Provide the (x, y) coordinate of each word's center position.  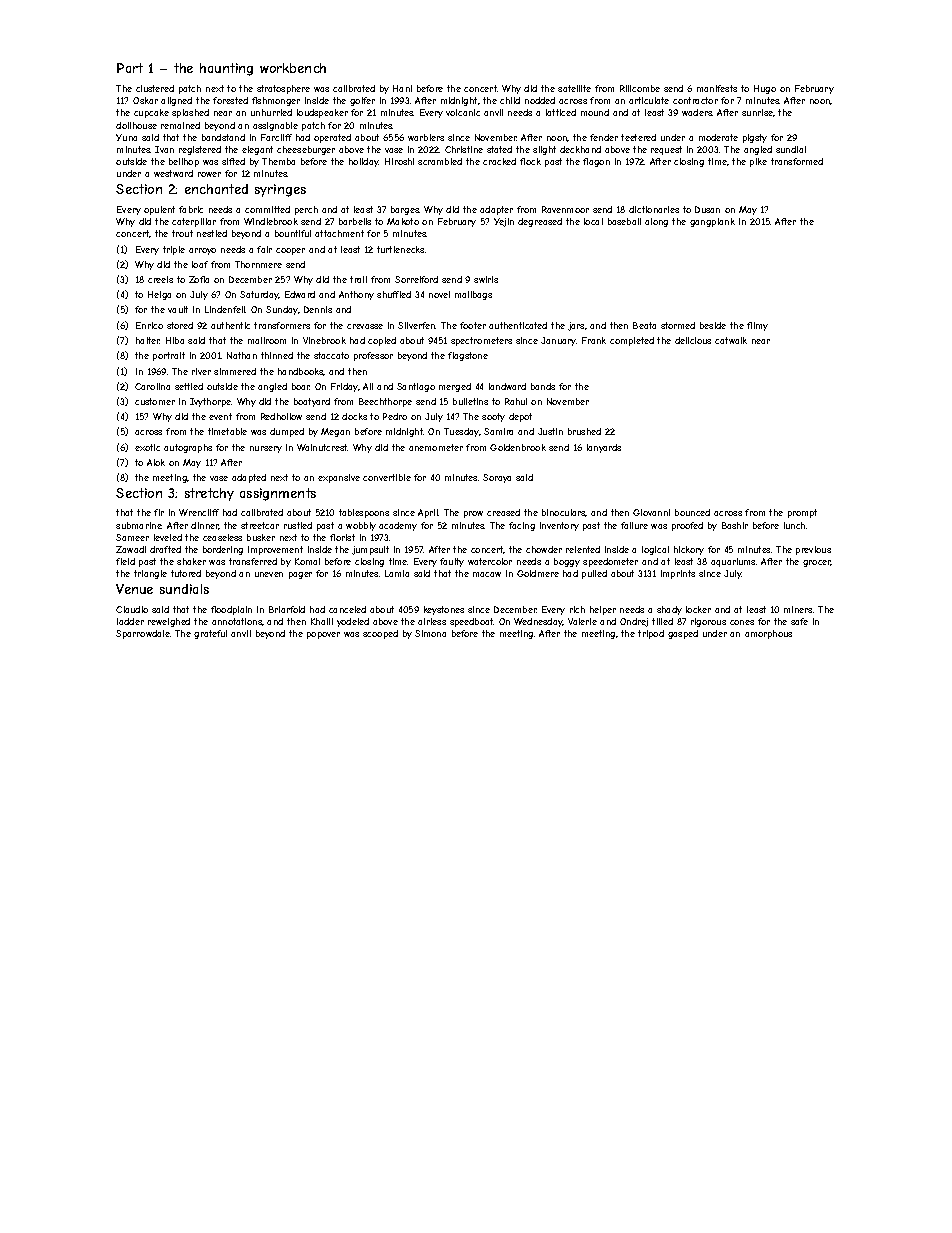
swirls (486, 279)
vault (178, 309)
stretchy (209, 494)
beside (713, 325)
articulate (649, 100)
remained (180, 125)
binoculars (564, 513)
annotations (237, 621)
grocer (817, 563)
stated (499, 149)
